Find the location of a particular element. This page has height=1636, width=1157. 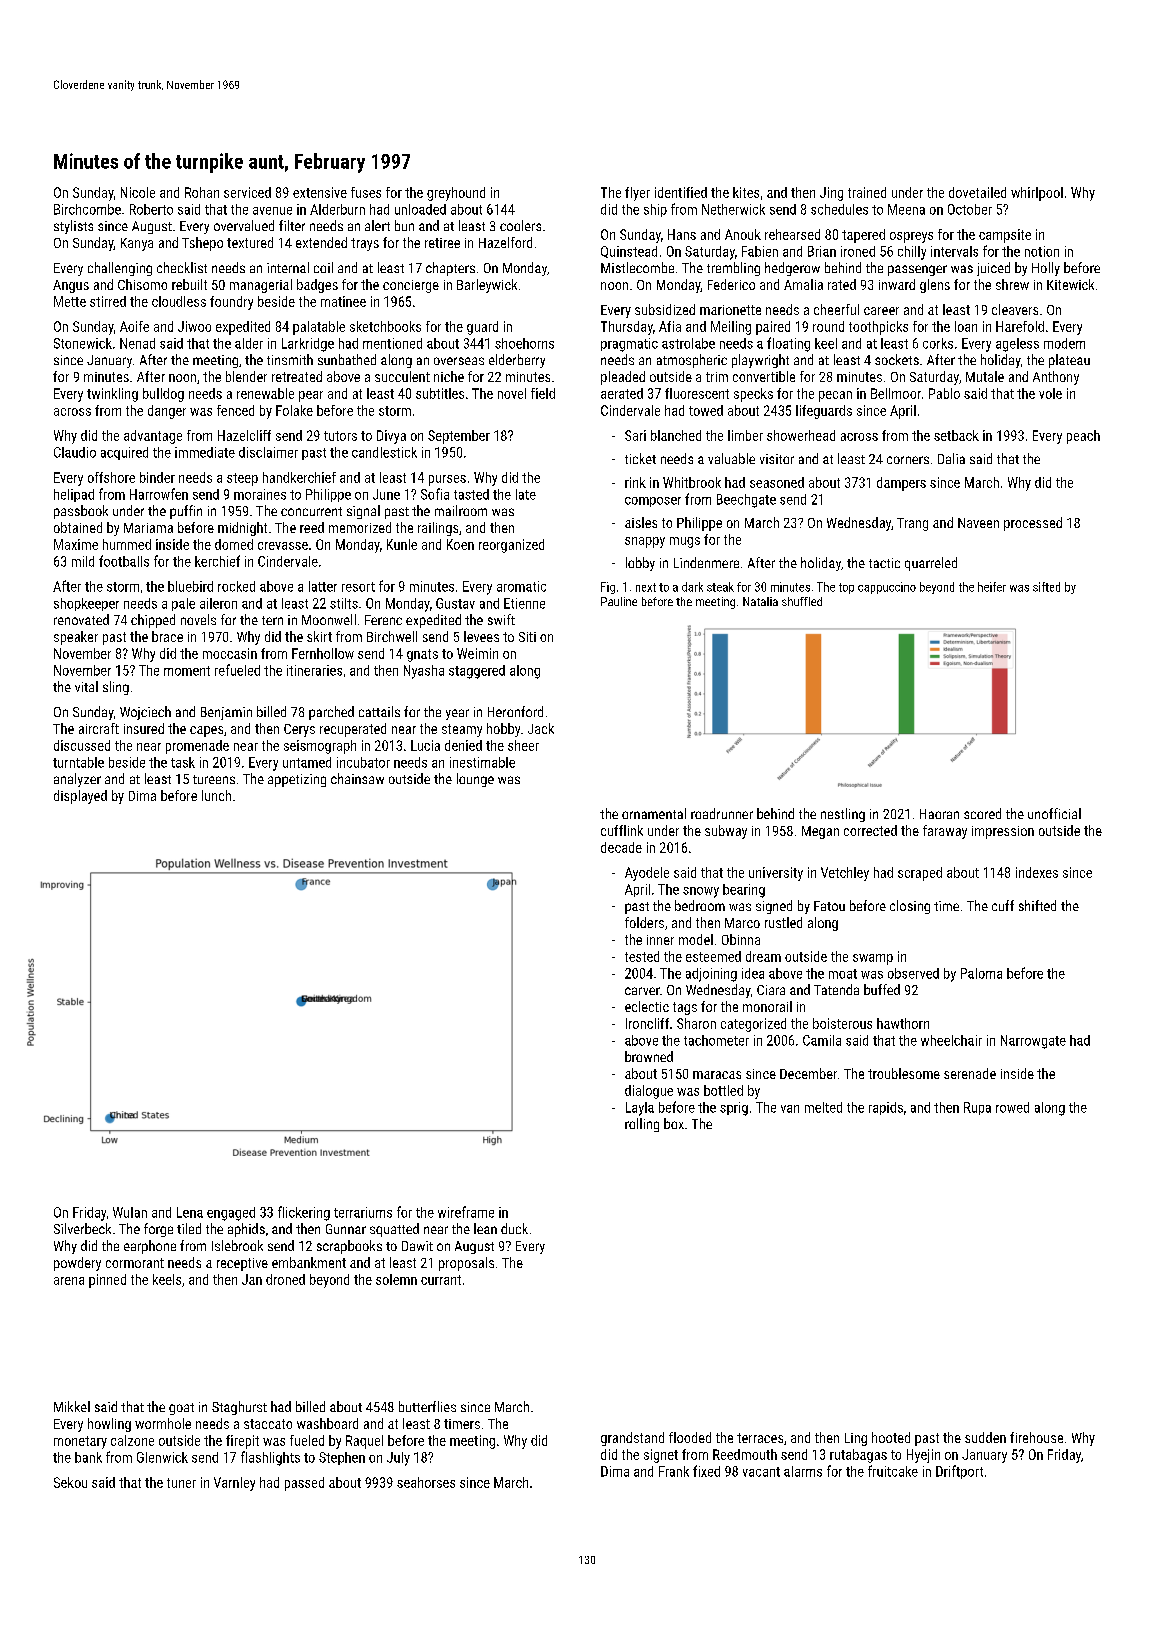

lunch is located at coordinates (216, 795).
